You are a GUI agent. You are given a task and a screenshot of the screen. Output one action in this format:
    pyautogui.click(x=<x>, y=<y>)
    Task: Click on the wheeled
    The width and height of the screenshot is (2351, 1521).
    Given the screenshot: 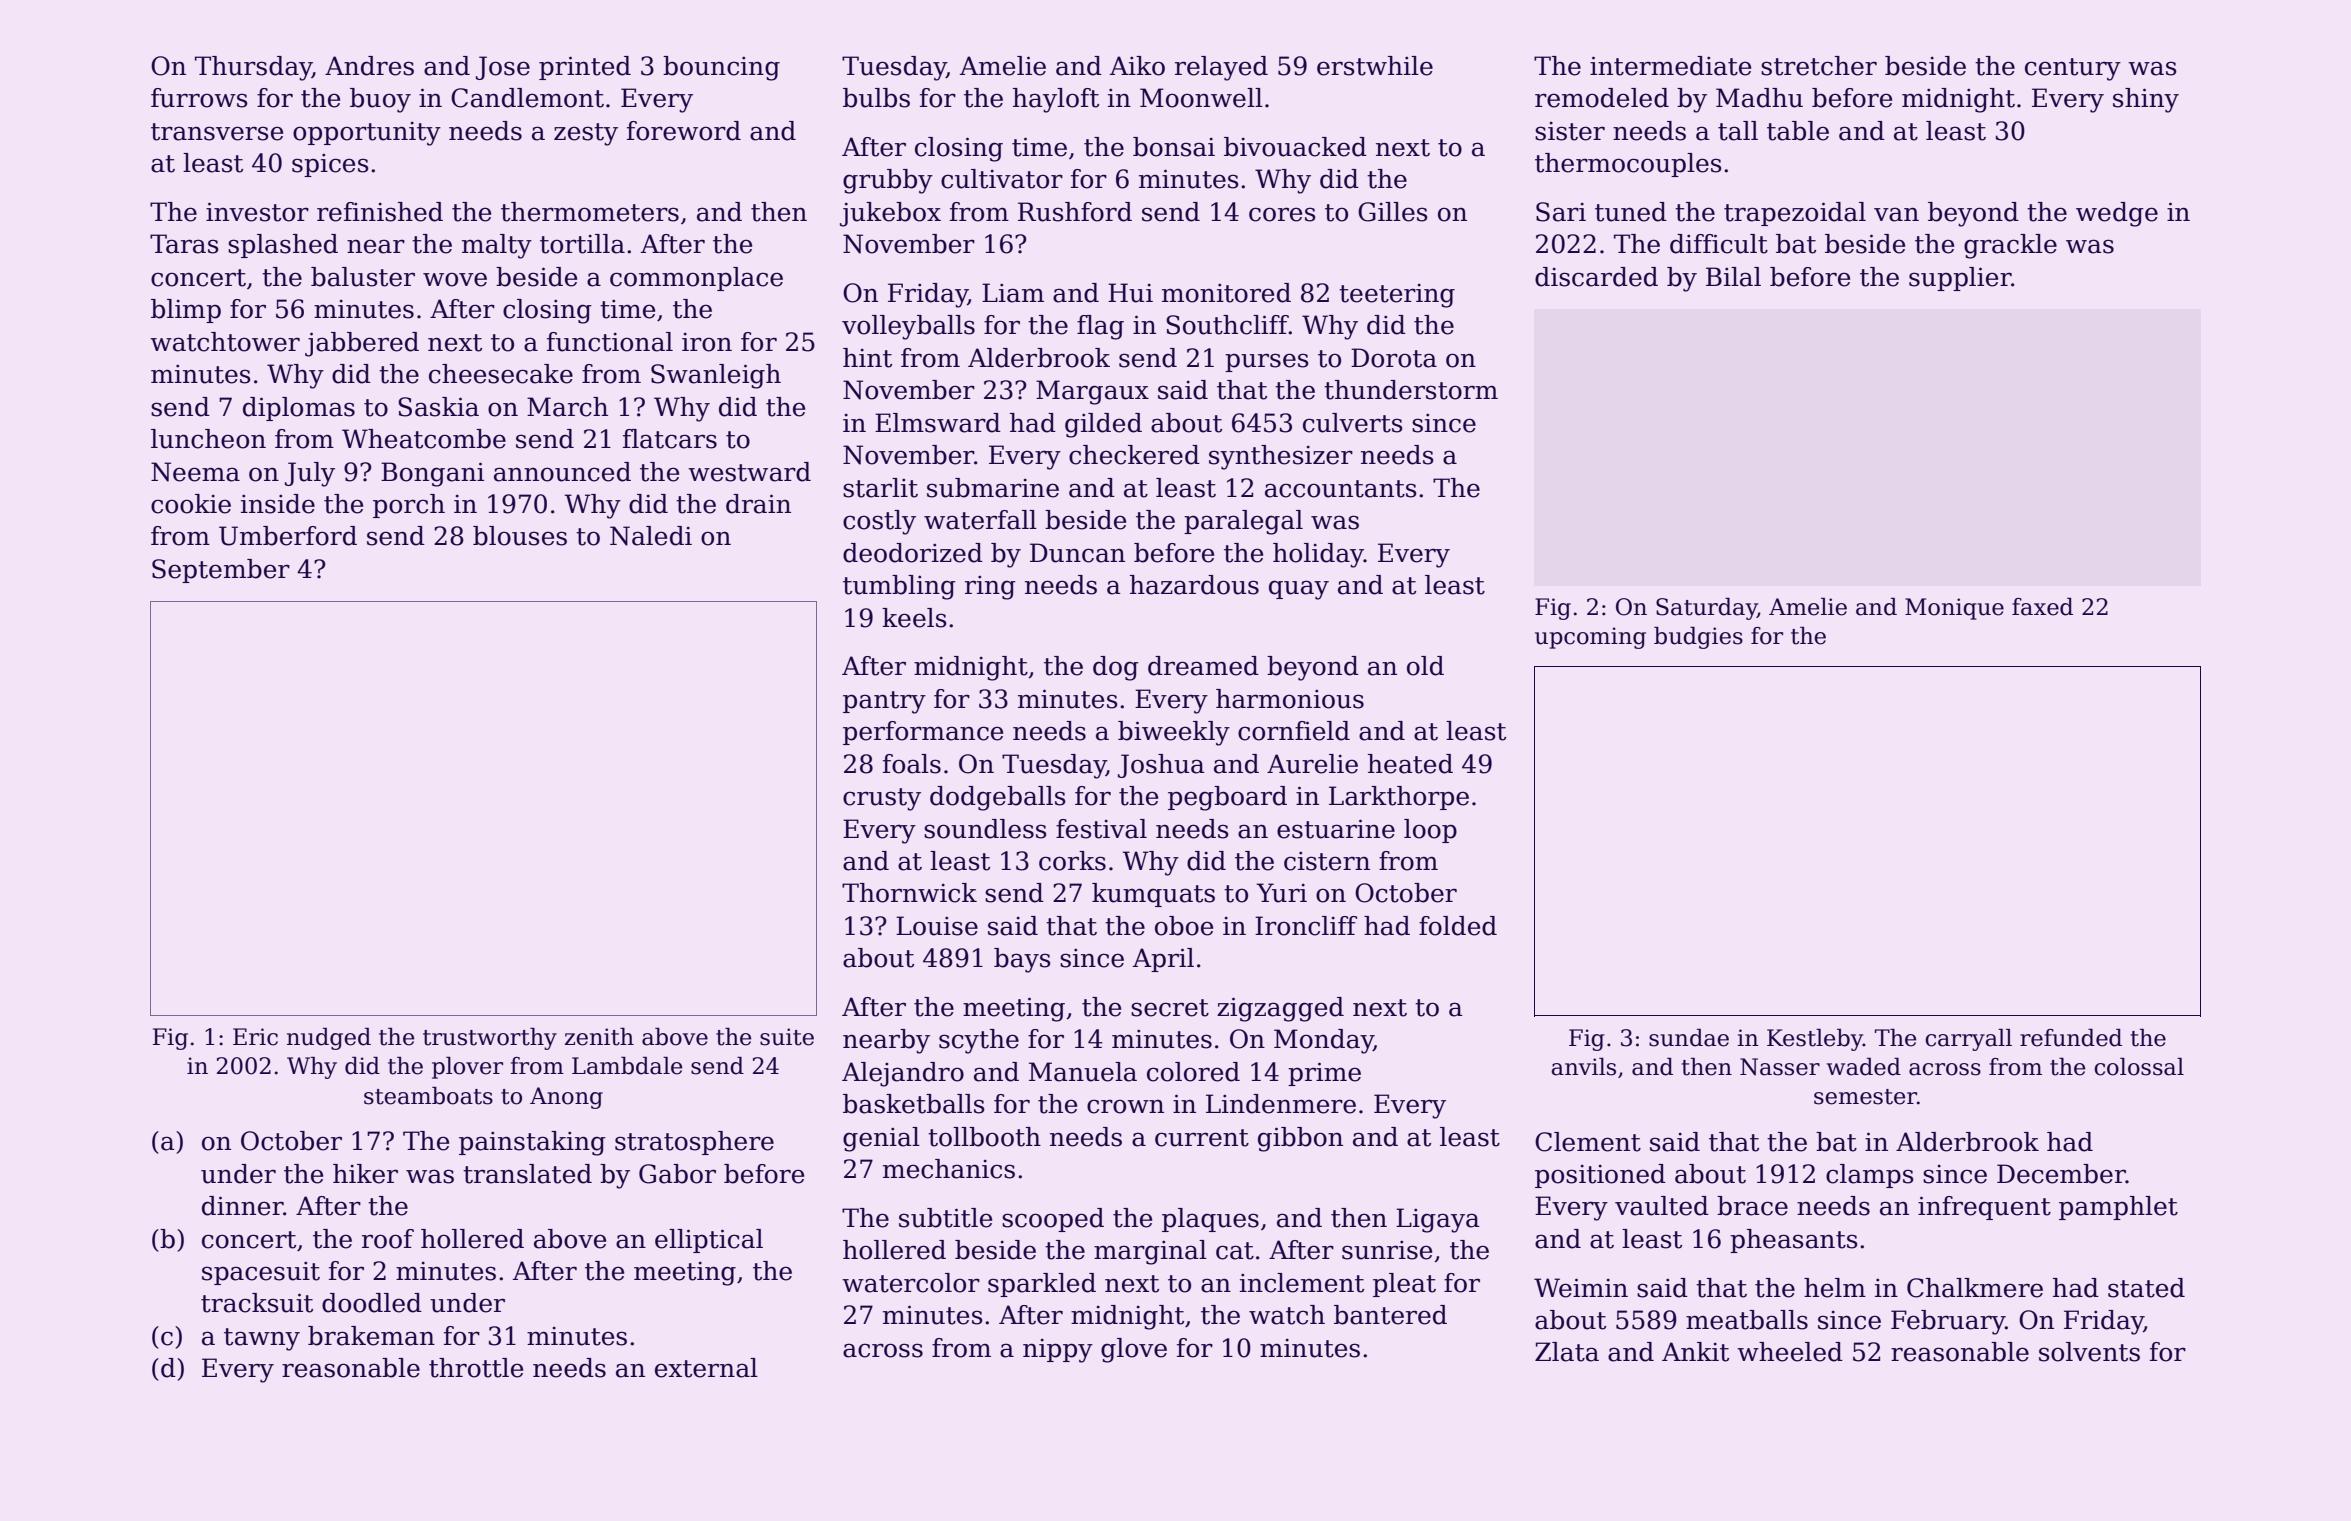 What is the action you would take?
    pyautogui.click(x=1790, y=1352)
